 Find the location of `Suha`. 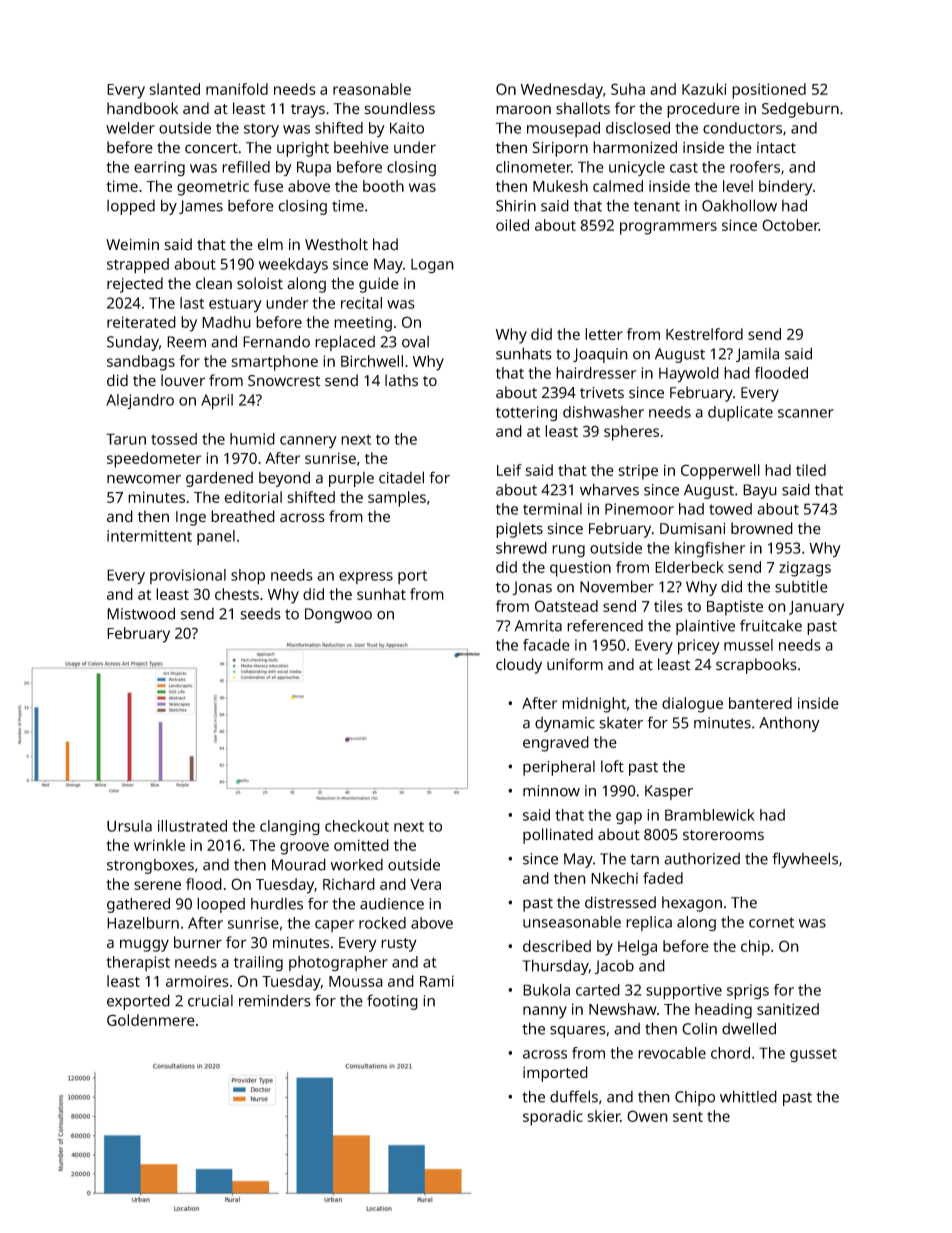

Suha is located at coordinates (628, 89).
